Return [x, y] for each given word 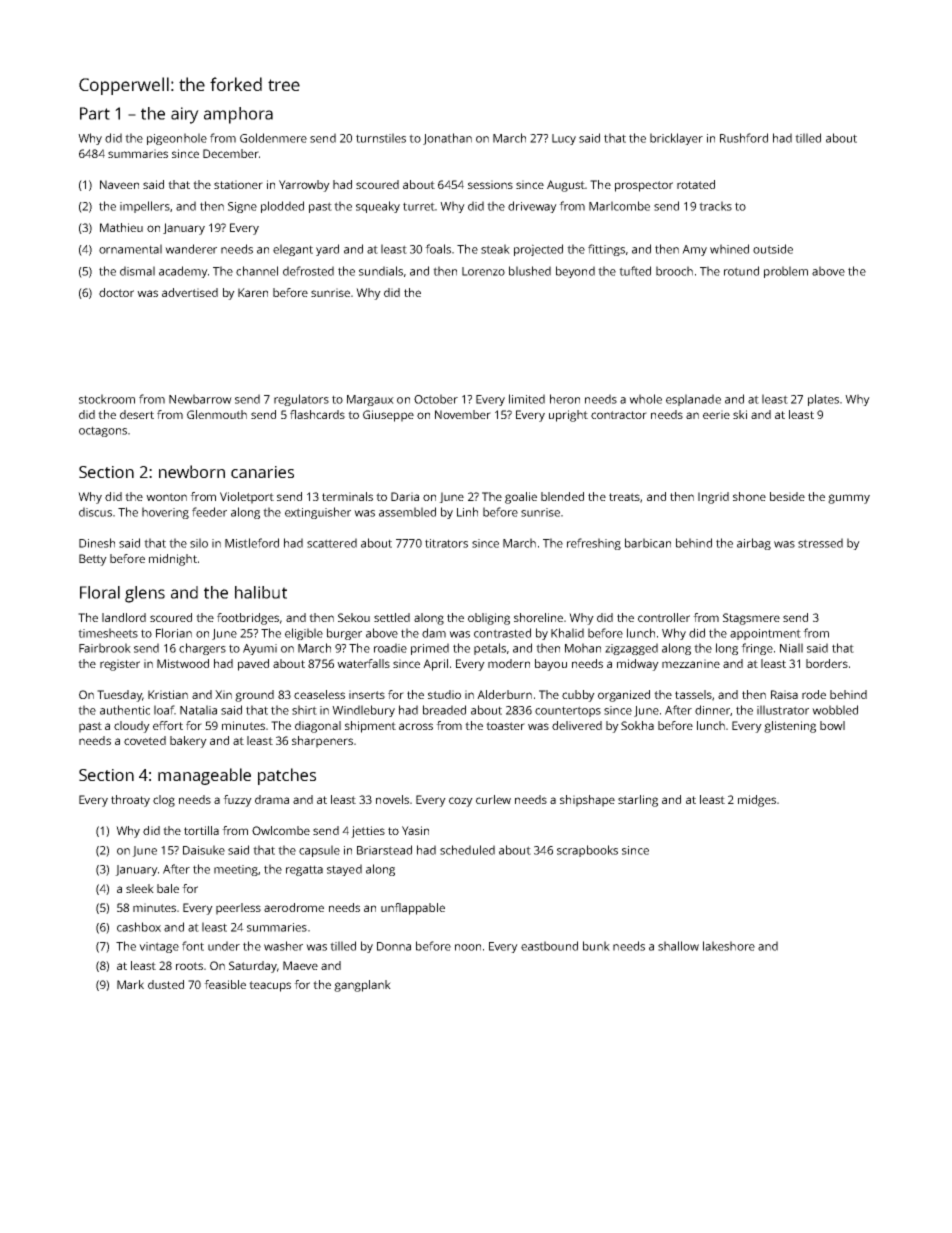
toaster [505, 726]
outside [773, 249]
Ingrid [713, 498]
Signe [242, 207]
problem [786, 272]
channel [257, 271]
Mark [130, 984]
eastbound [549, 946]
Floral [100, 592]
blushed [530, 271]
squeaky [378, 207]
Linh [467, 512]
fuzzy [237, 801]
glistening [790, 727]
